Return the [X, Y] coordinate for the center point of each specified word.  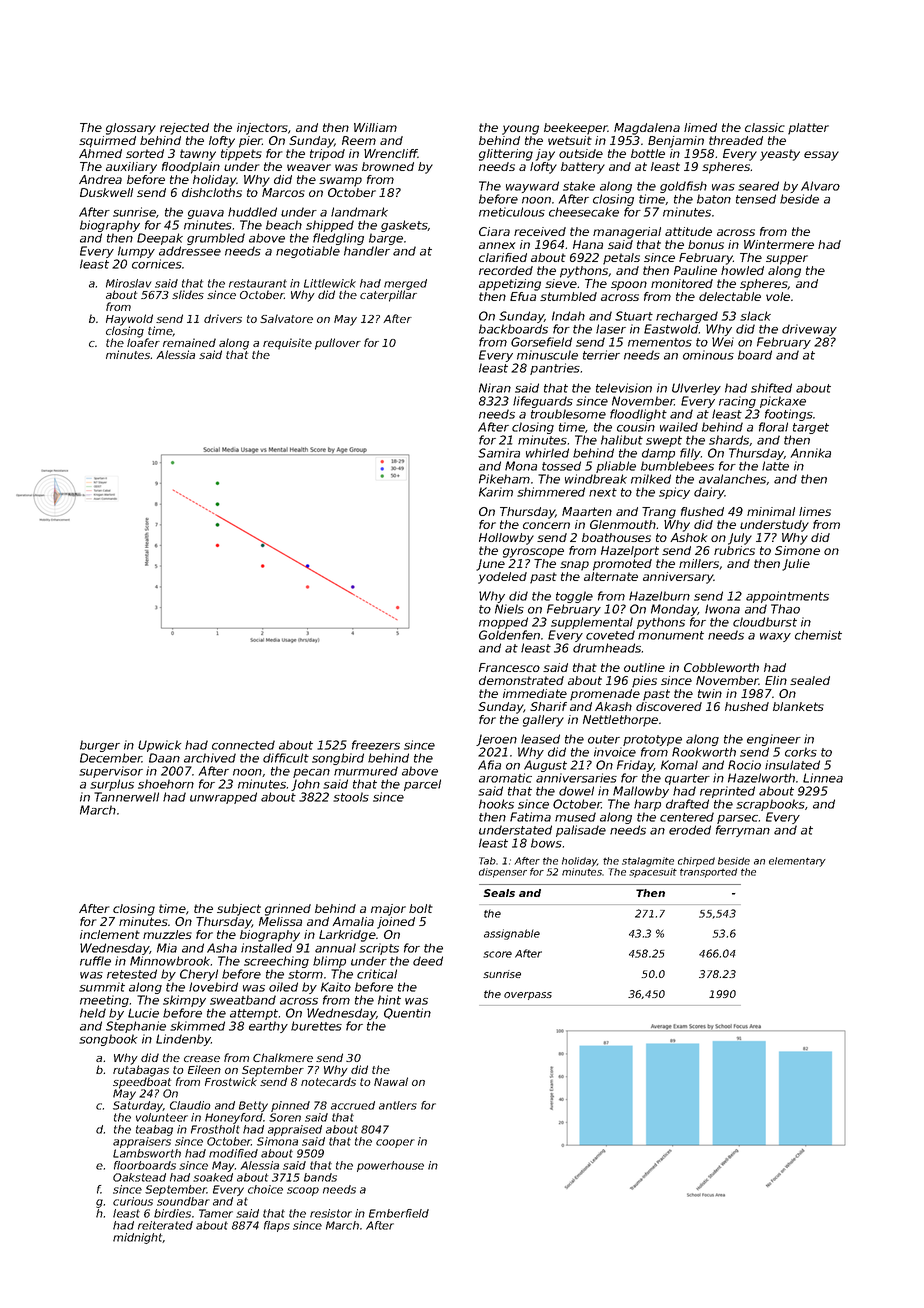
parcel [422, 785]
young [520, 130]
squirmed [107, 142]
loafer [143, 342]
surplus [112, 785]
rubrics [734, 550]
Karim [496, 492]
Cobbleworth [721, 667]
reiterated [165, 1225]
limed [700, 127]
